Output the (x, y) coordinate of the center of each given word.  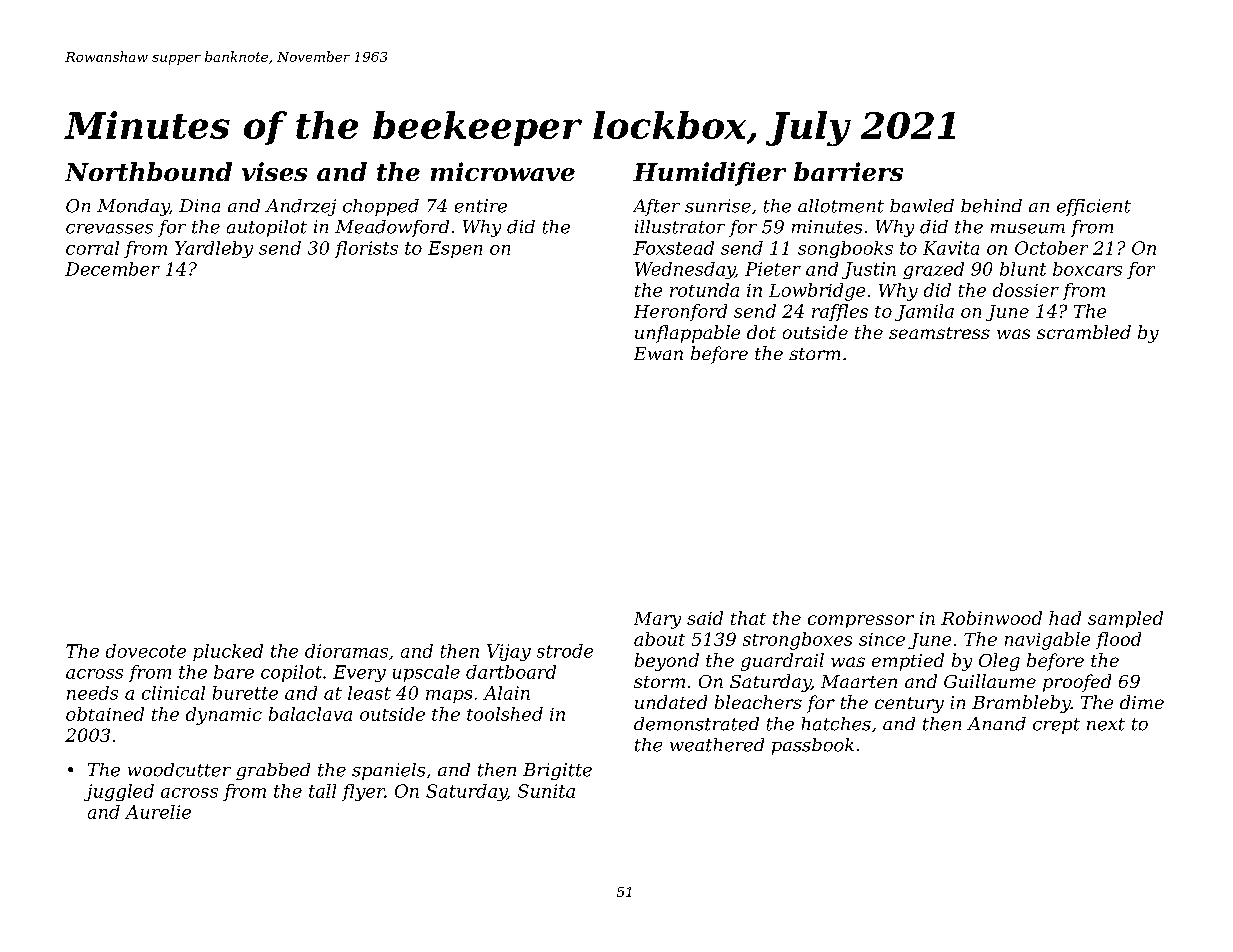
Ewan (658, 353)
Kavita (951, 248)
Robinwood (991, 618)
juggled (119, 792)
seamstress (939, 333)
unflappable (687, 334)
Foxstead (673, 248)
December (112, 269)
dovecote (146, 651)
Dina (199, 206)
